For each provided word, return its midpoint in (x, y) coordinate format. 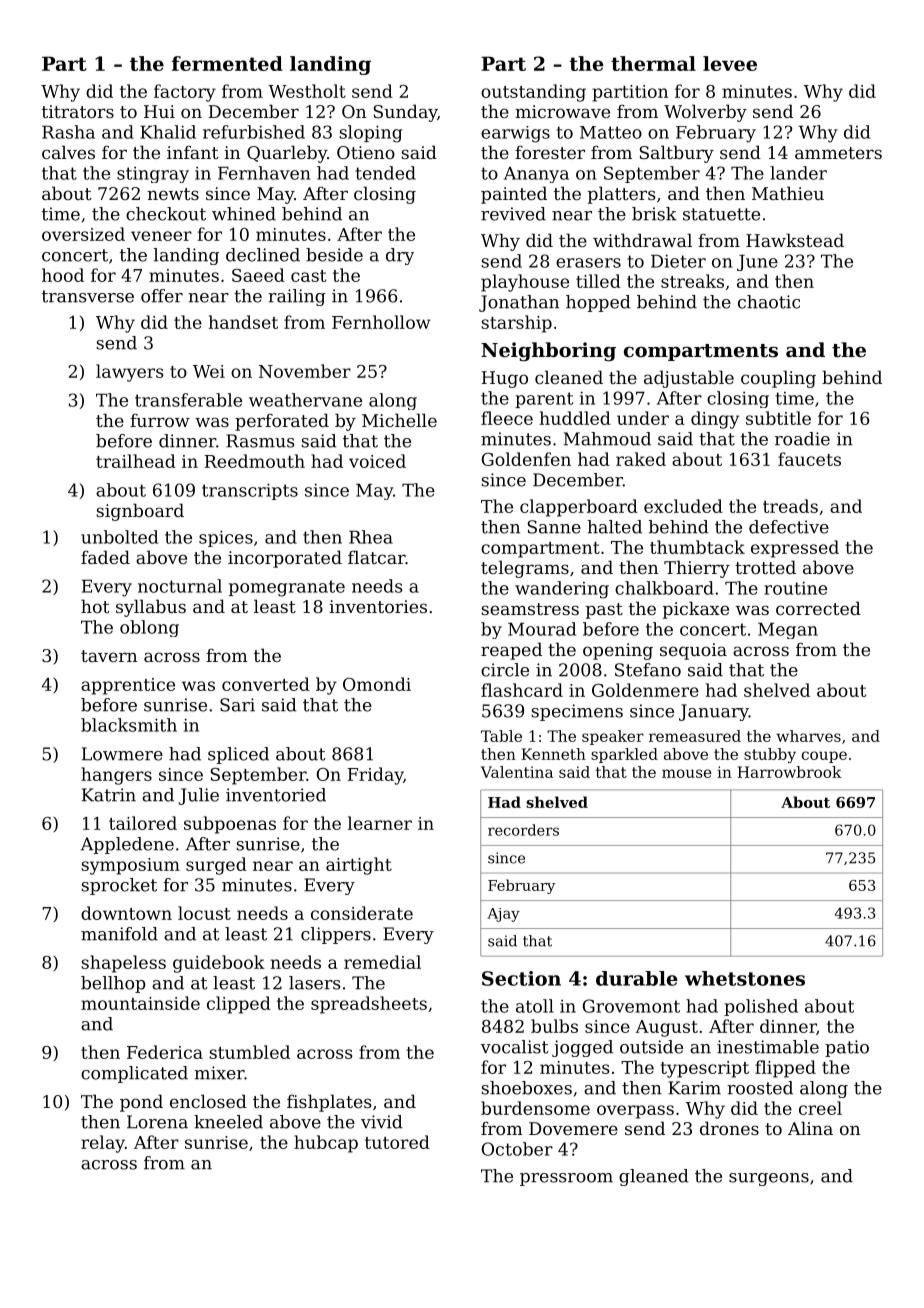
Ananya (536, 175)
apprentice (128, 686)
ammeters (838, 153)
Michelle (399, 420)
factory (185, 93)
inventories (378, 606)
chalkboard (664, 588)
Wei (209, 371)
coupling (778, 379)
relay (103, 1144)
